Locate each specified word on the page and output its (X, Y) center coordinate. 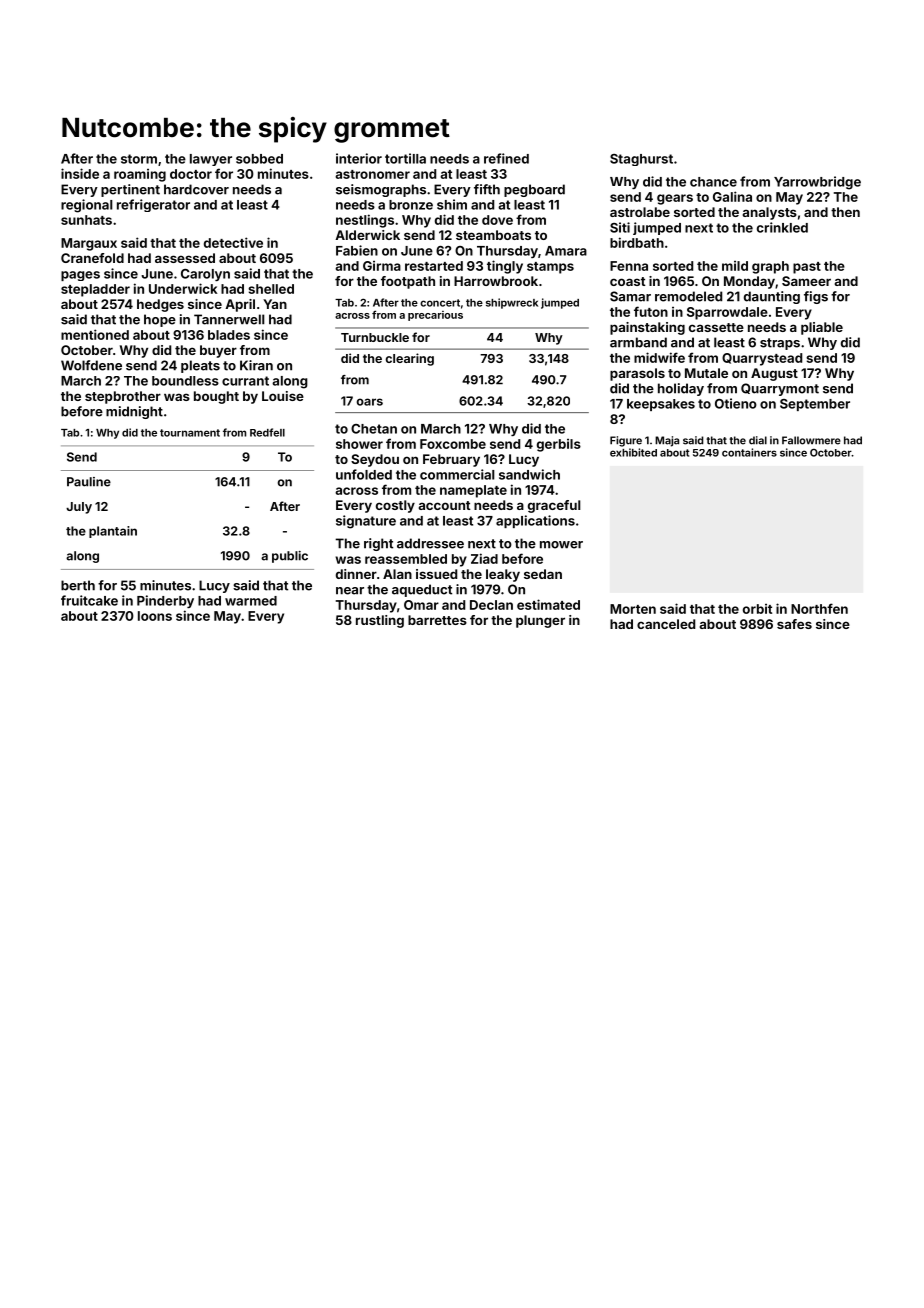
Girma (382, 266)
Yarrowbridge (817, 183)
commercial (457, 474)
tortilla (405, 158)
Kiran (256, 365)
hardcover (196, 189)
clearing (409, 359)
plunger (540, 621)
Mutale (706, 373)
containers (749, 452)
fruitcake (89, 600)
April (240, 305)
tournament (190, 433)
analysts (770, 213)
